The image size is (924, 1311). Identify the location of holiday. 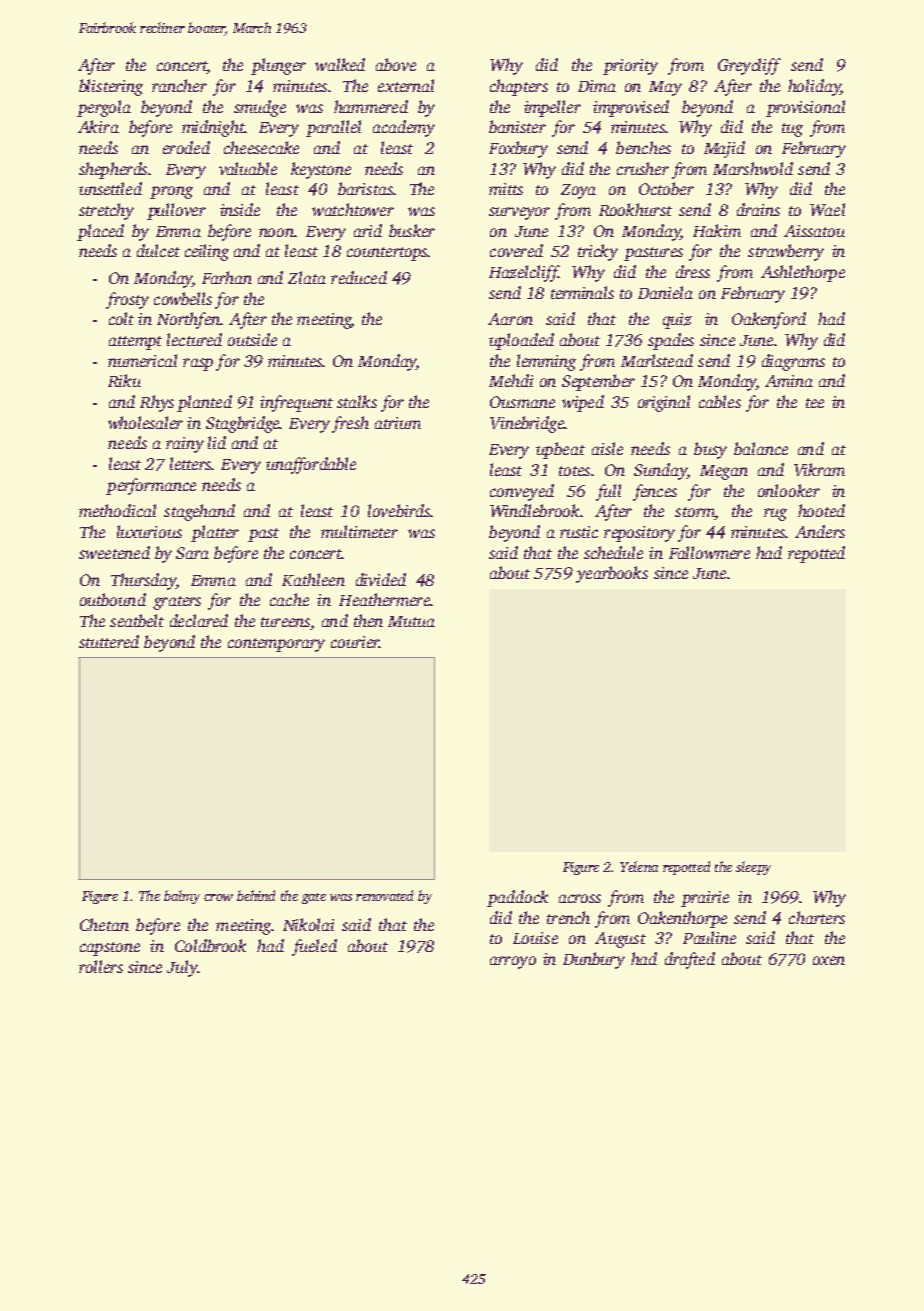
(814, 87).
